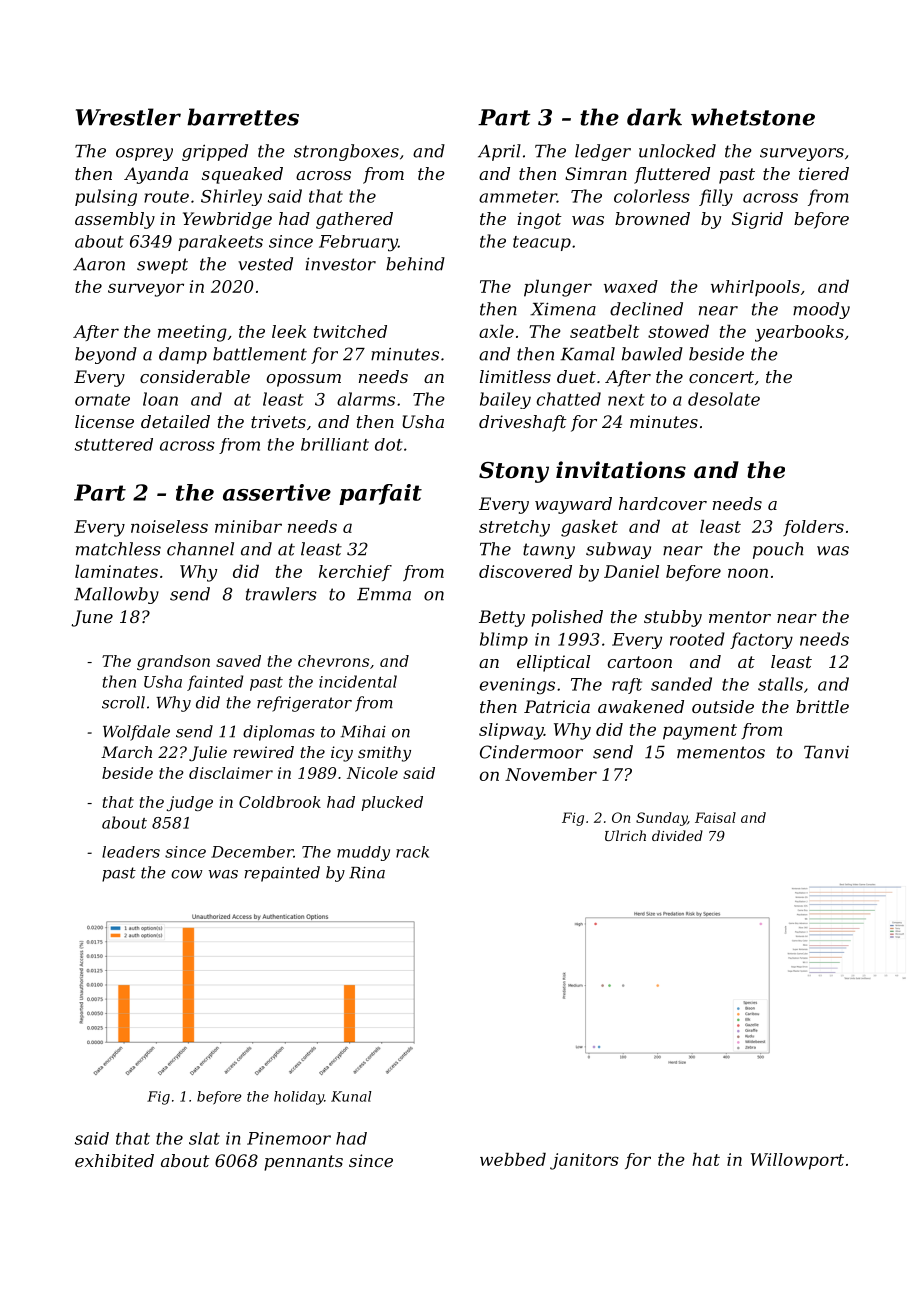 This screenshot has width=924, height=1308. I want to click on tiered, so click(824, 173).
